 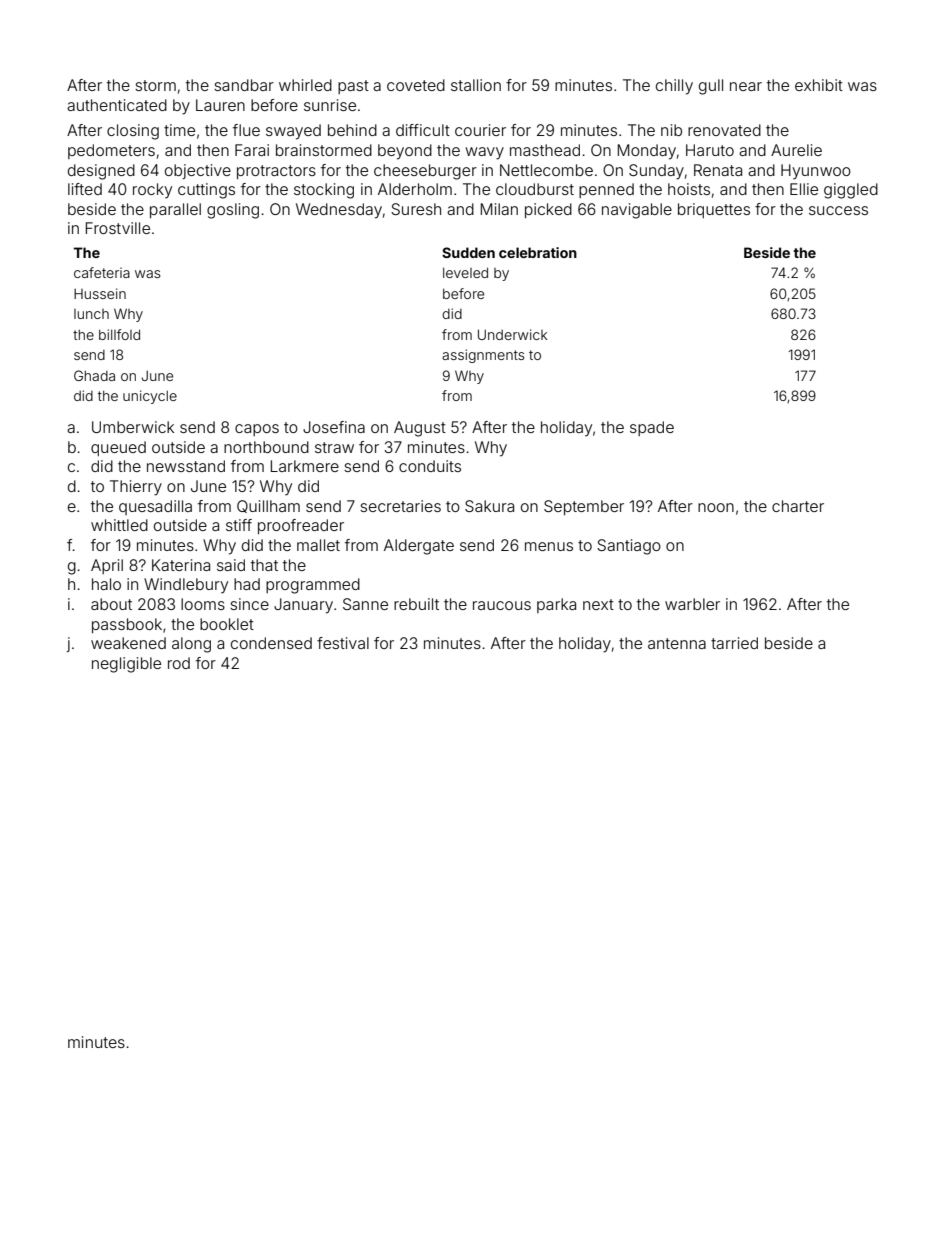 I want to click on negligible, so click(x=126, y=665).
